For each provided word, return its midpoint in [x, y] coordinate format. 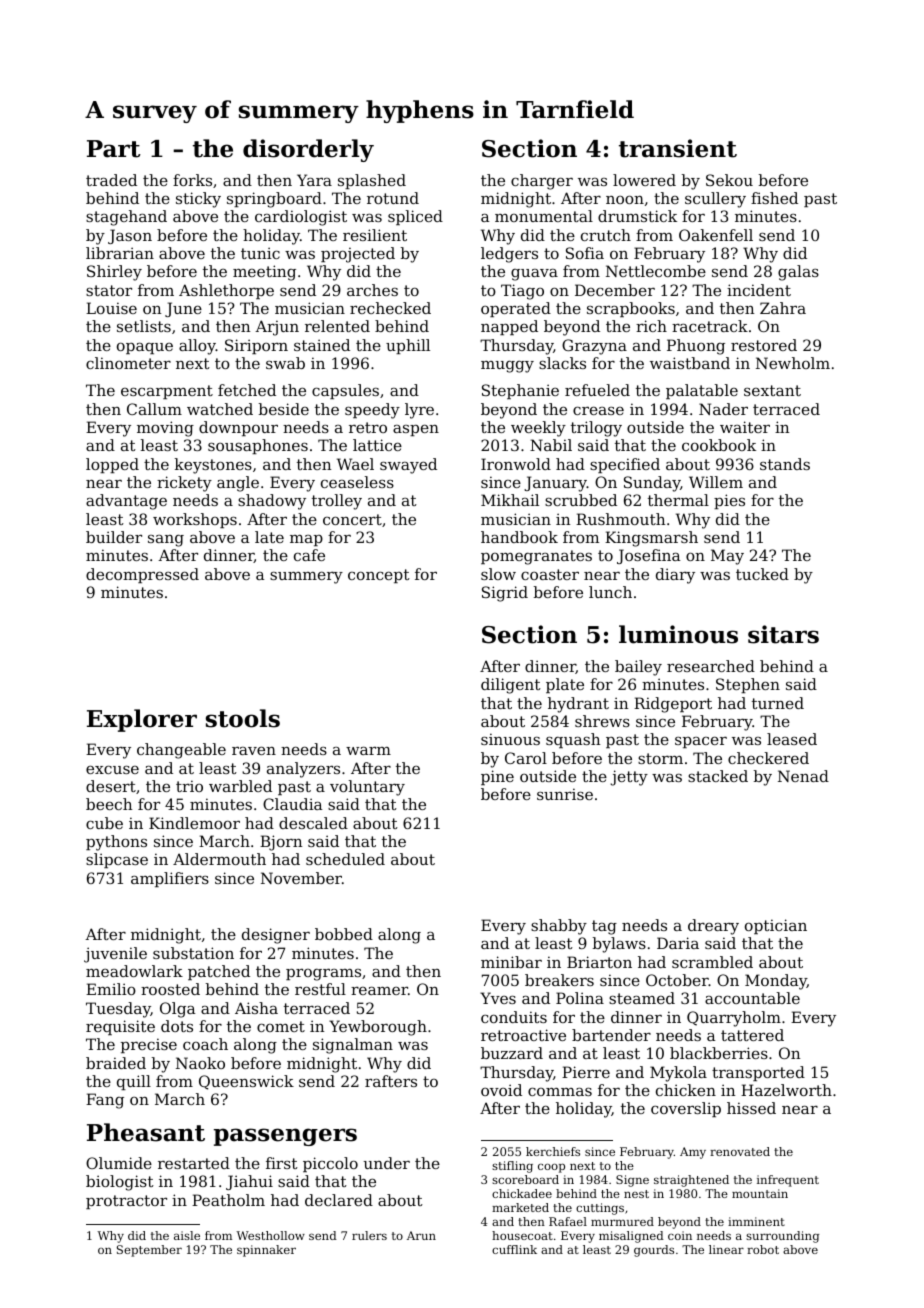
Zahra [783, 308]
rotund [393, 198]
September [149, 1251]
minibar [511, 962]
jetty [629, 778]
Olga [178, 1010]
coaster [550, 574]
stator [109, 290]
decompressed [142, 575]
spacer [701, 742]
